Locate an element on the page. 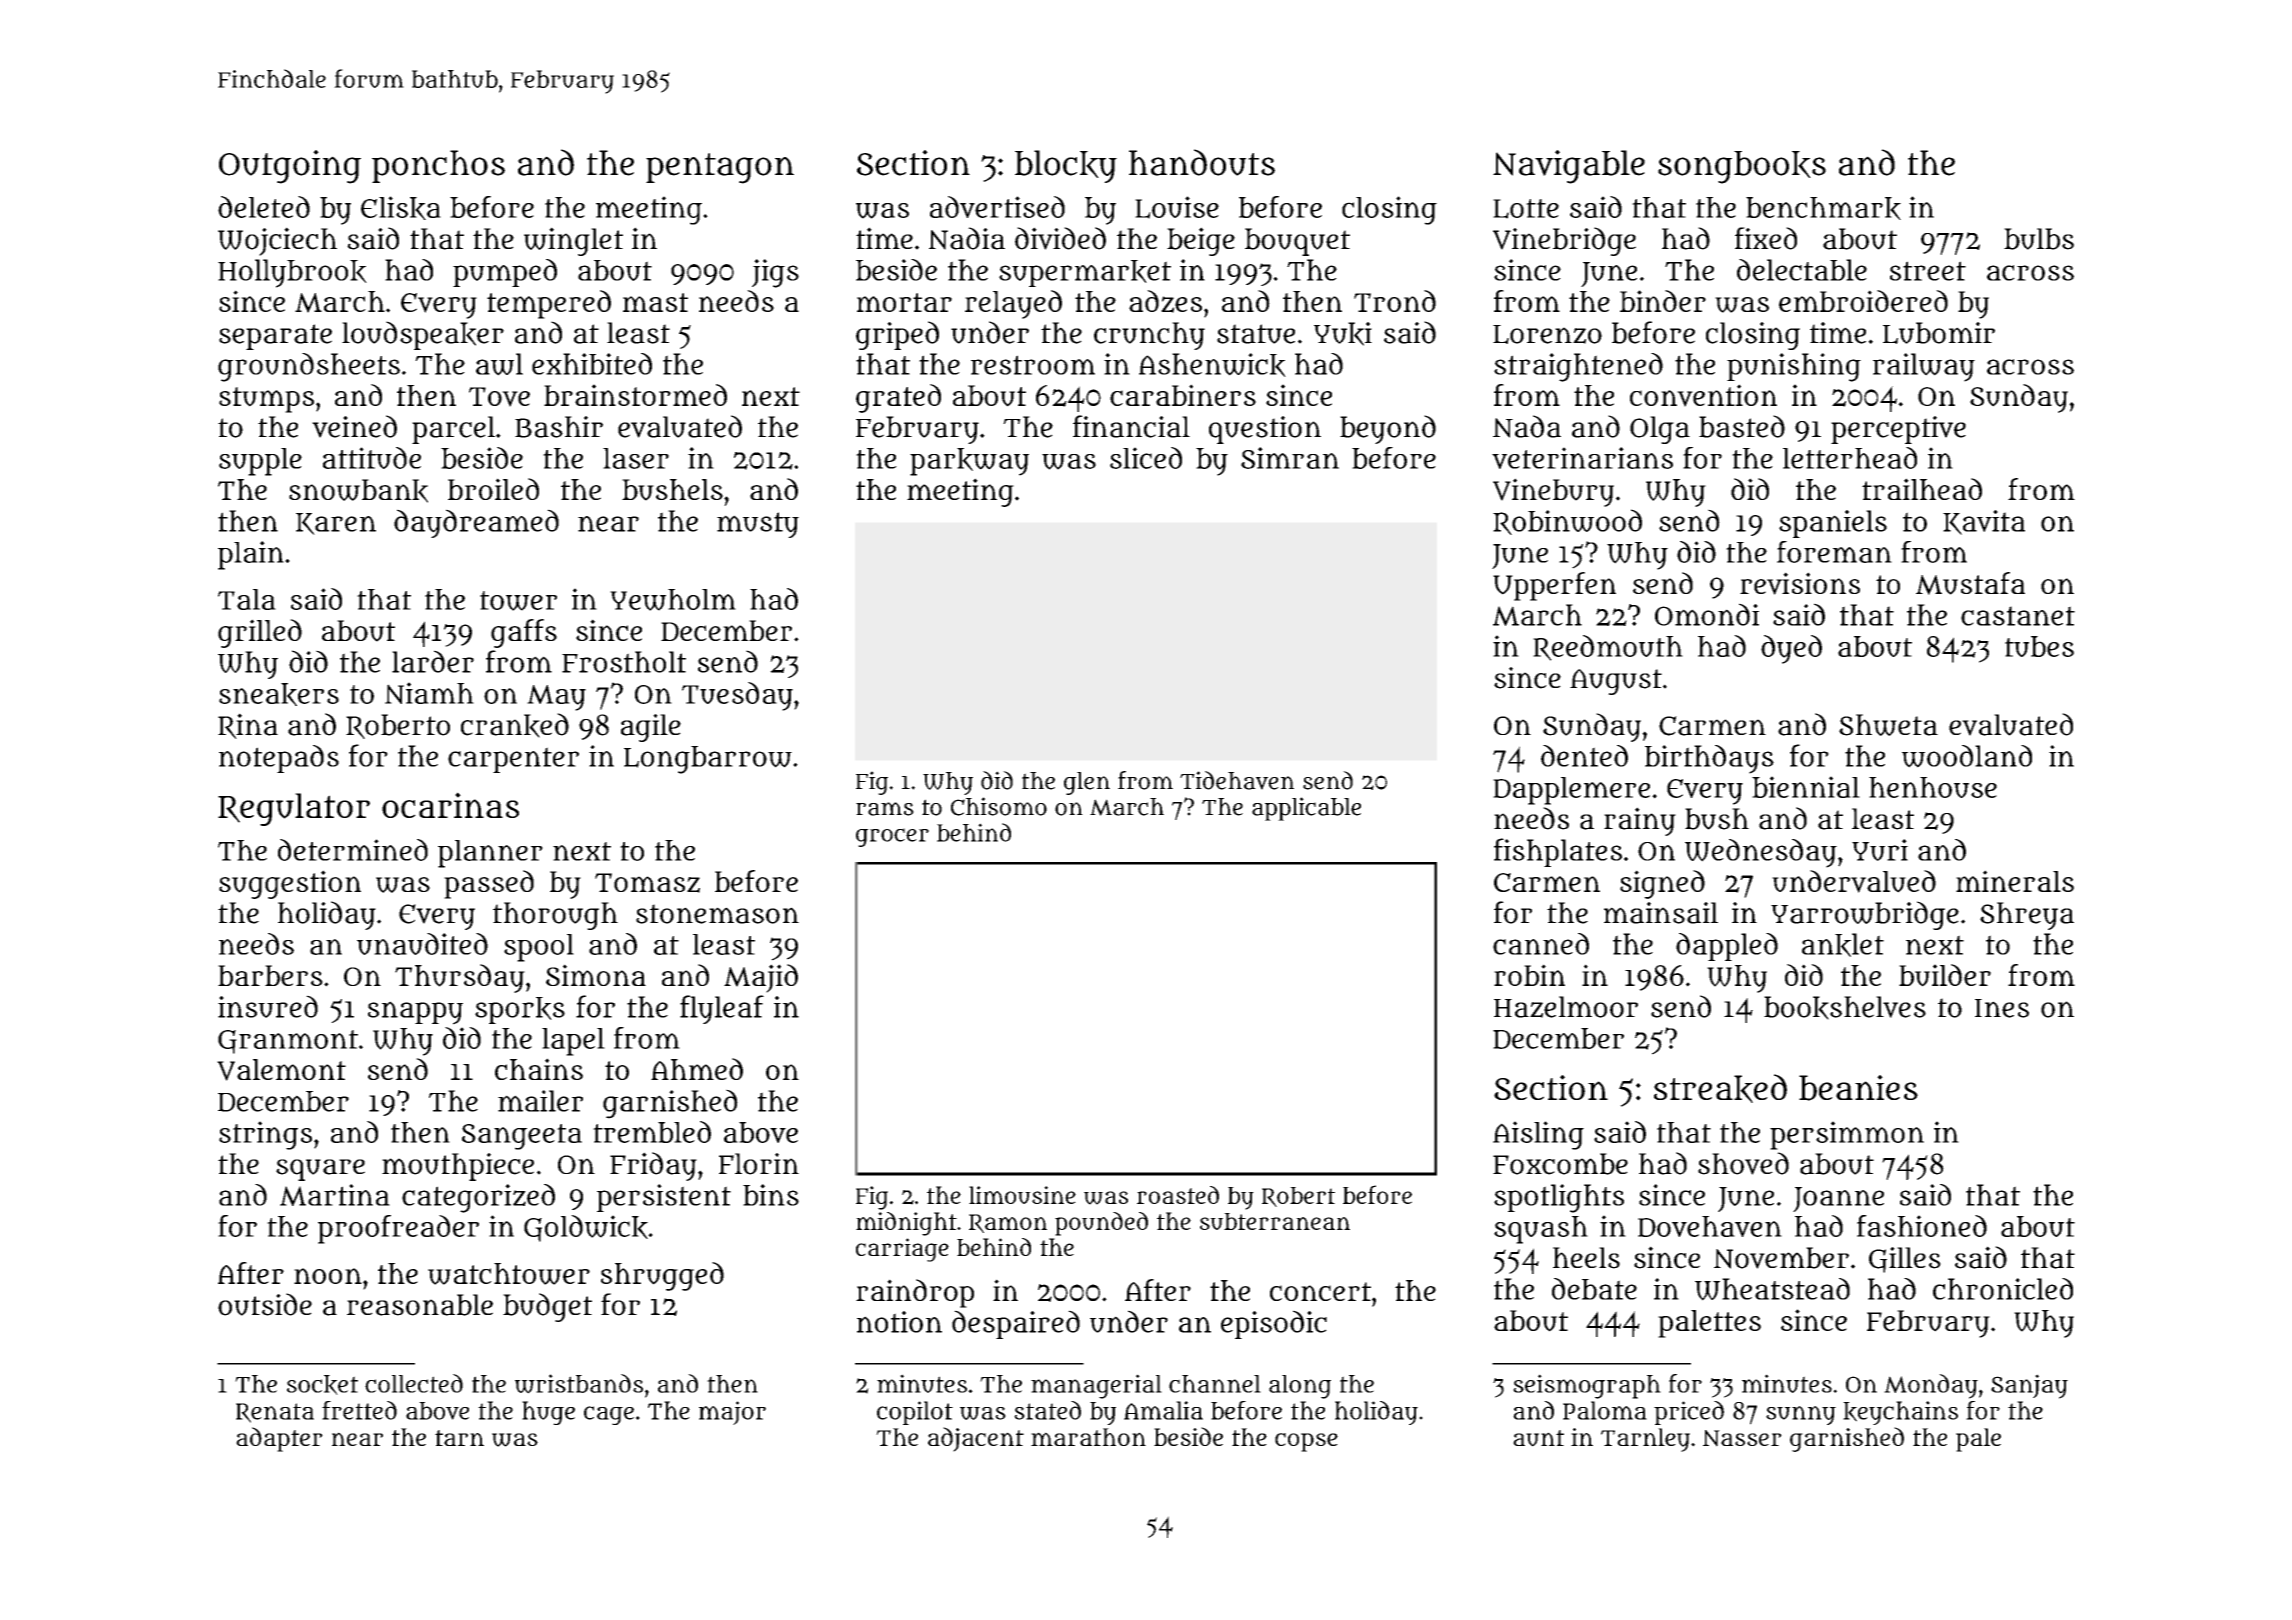  barbers is located at coordinates (270, 975).
